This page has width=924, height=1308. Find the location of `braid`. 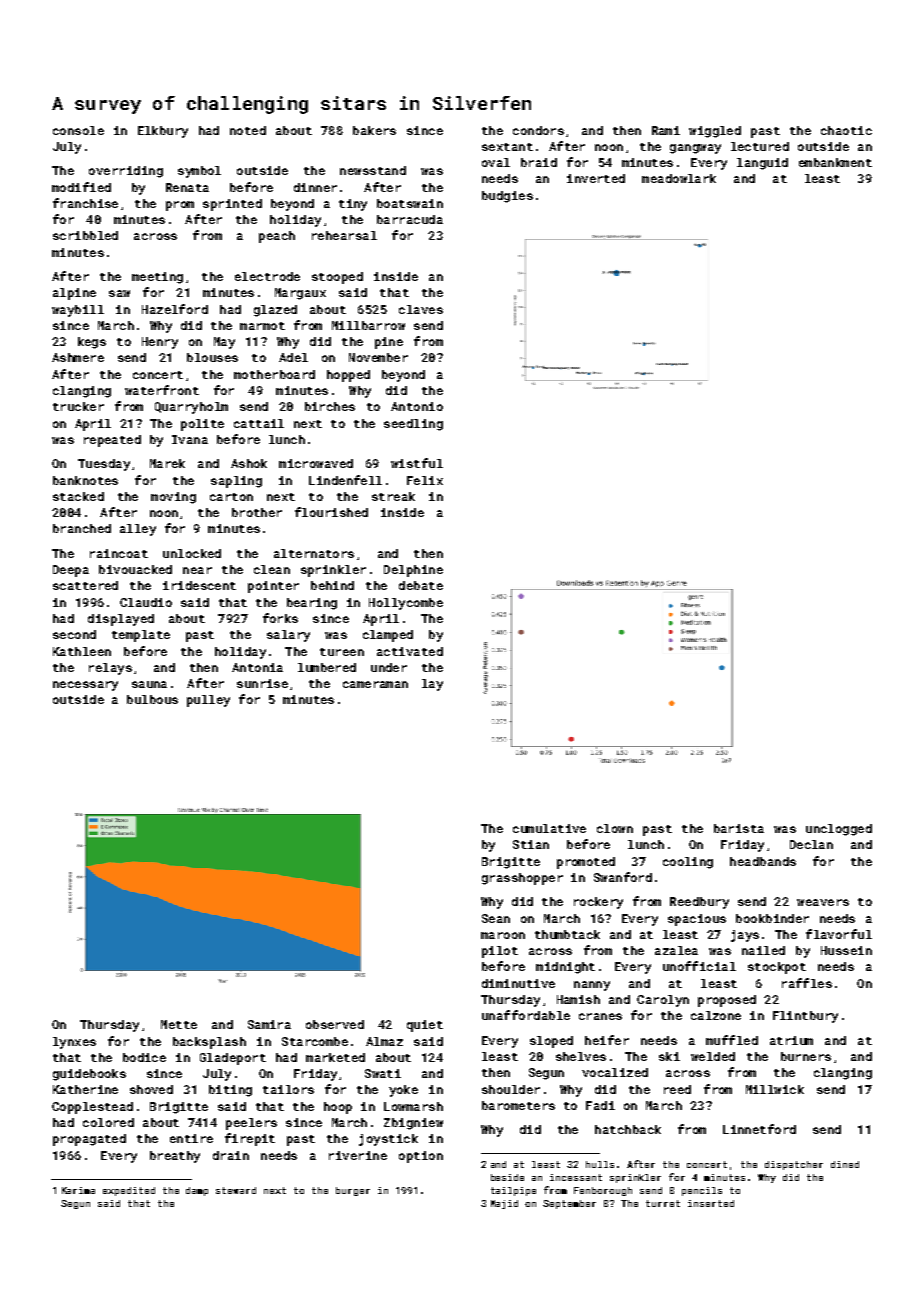

braid is located at coordinates (539, 162).
